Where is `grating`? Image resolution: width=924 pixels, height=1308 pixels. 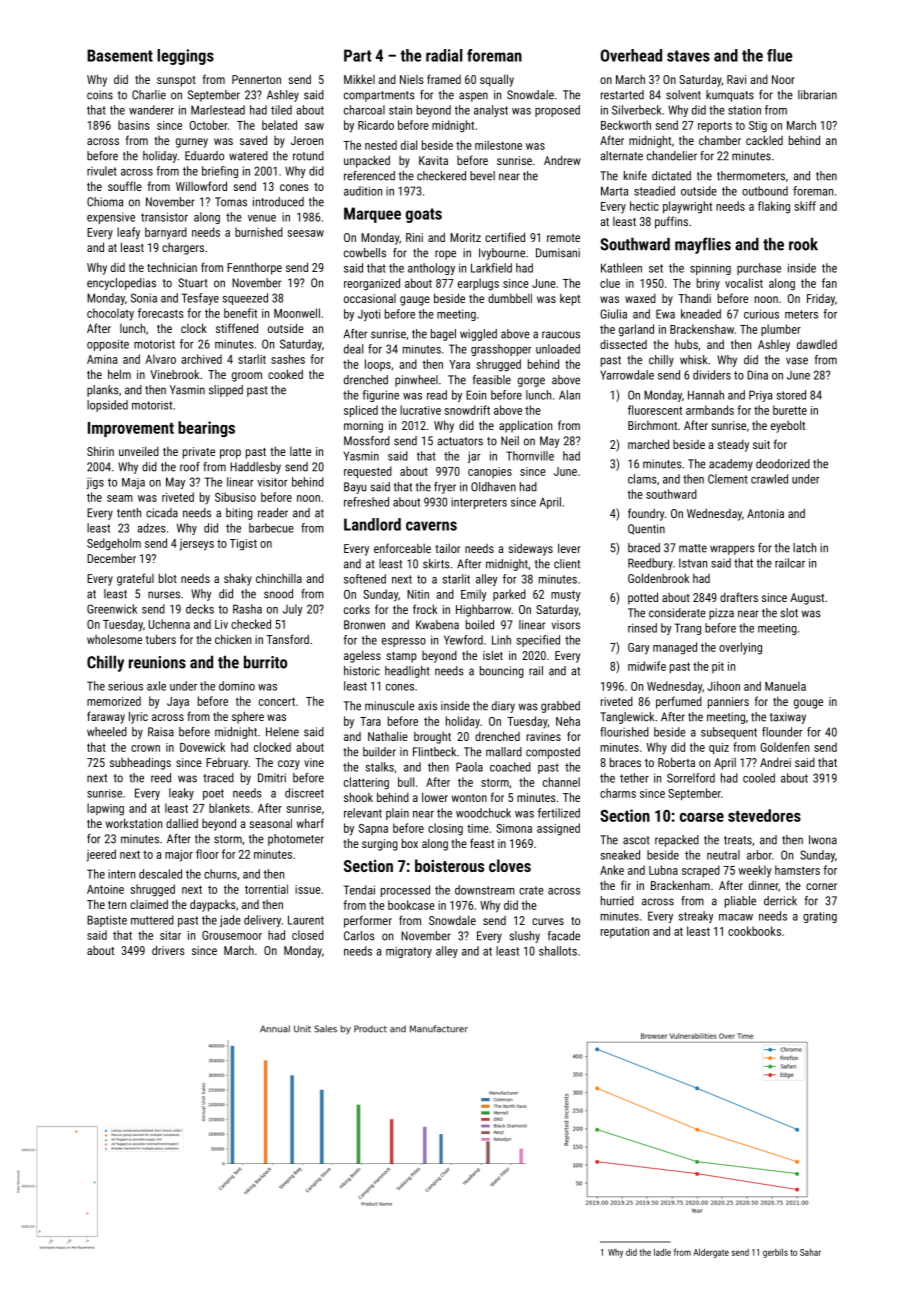
grating is located at coordinates (820, 917).
